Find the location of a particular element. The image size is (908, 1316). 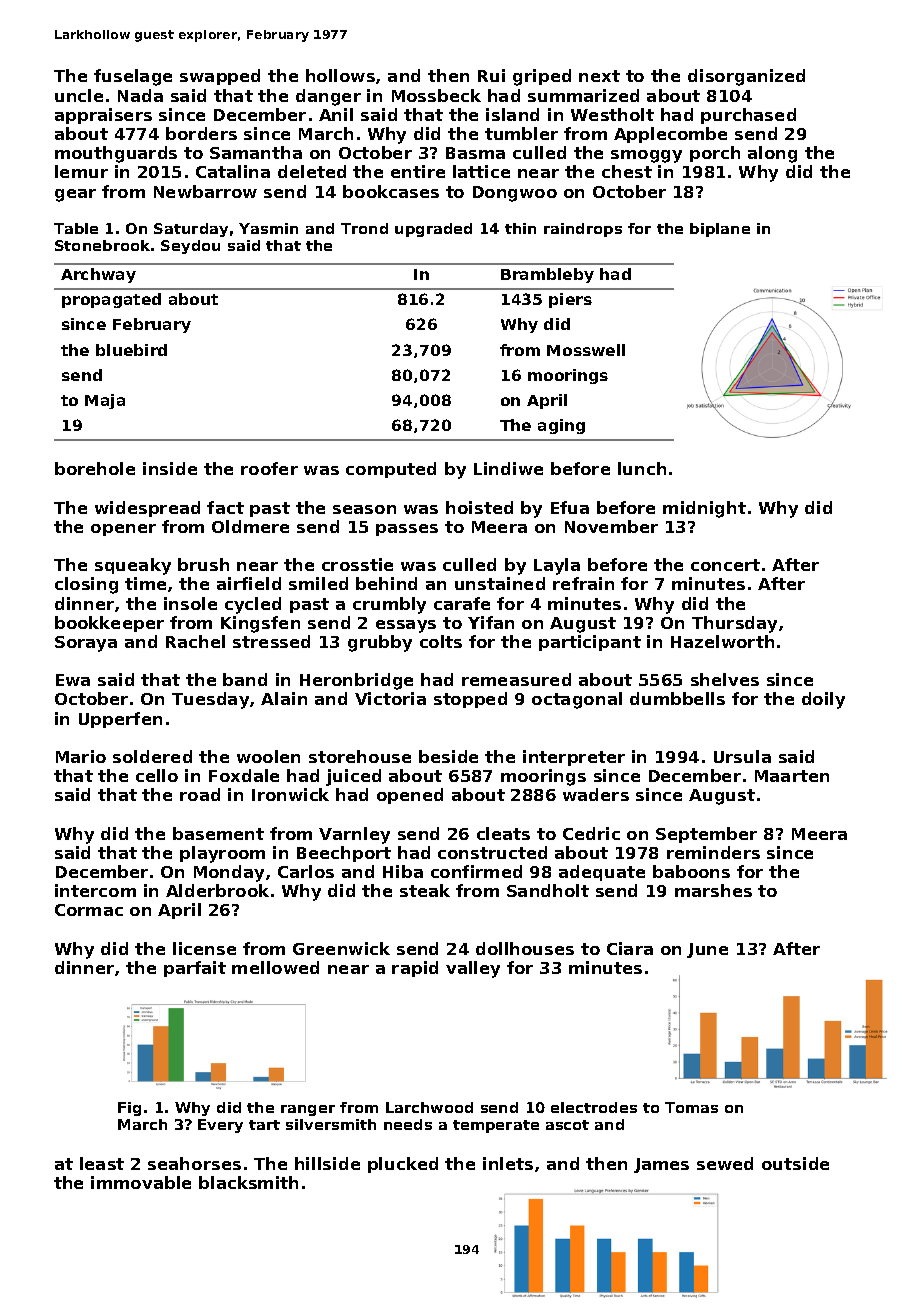

immovable is located at coordinates (141, 1182).
